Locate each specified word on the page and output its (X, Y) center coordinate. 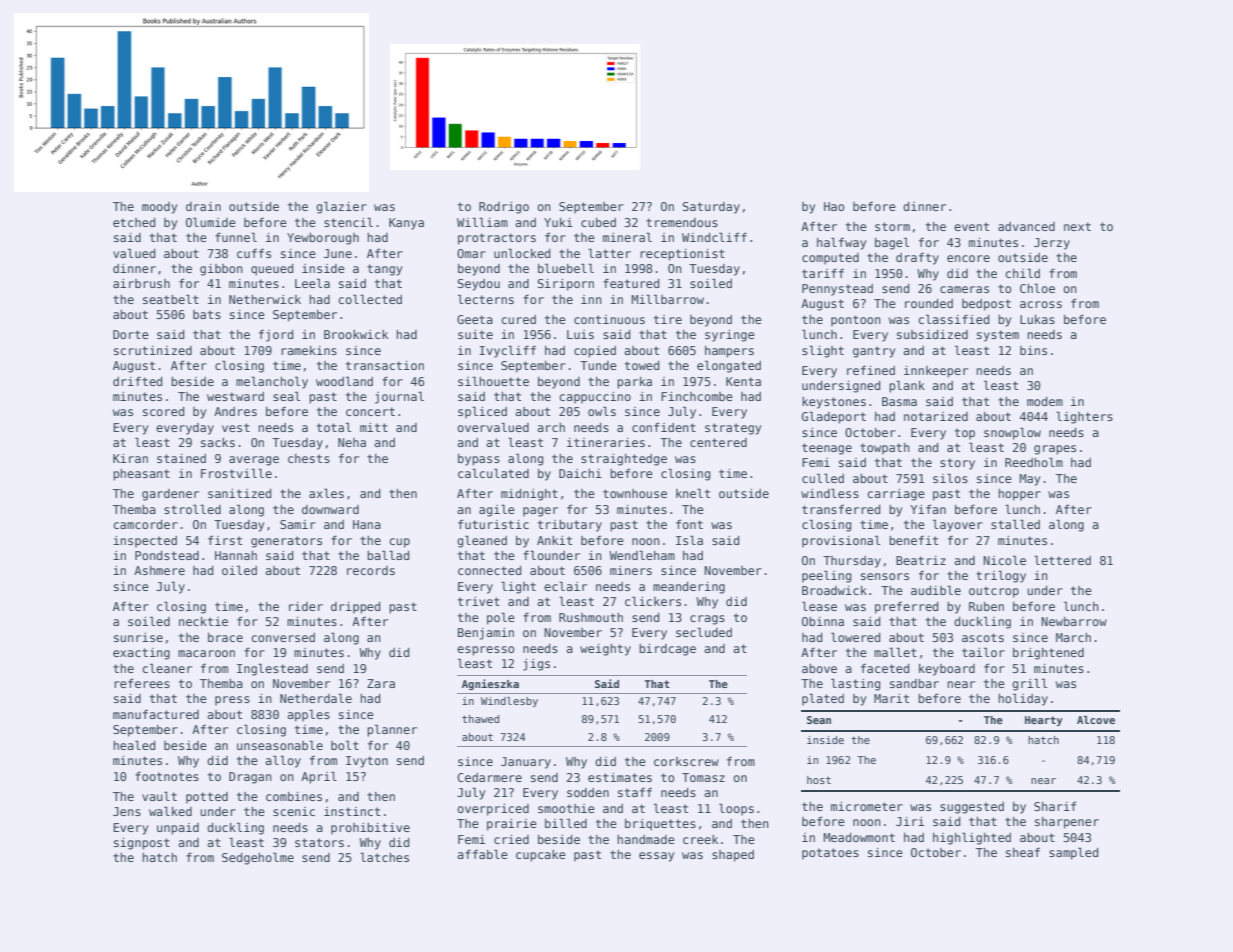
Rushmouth (591, 617)
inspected (145, 542)
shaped (733, 856)
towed (642, 365)
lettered (1062, 560)
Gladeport (834, 417)
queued (272, 270)
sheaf (1023, 852)
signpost (142, 844)
